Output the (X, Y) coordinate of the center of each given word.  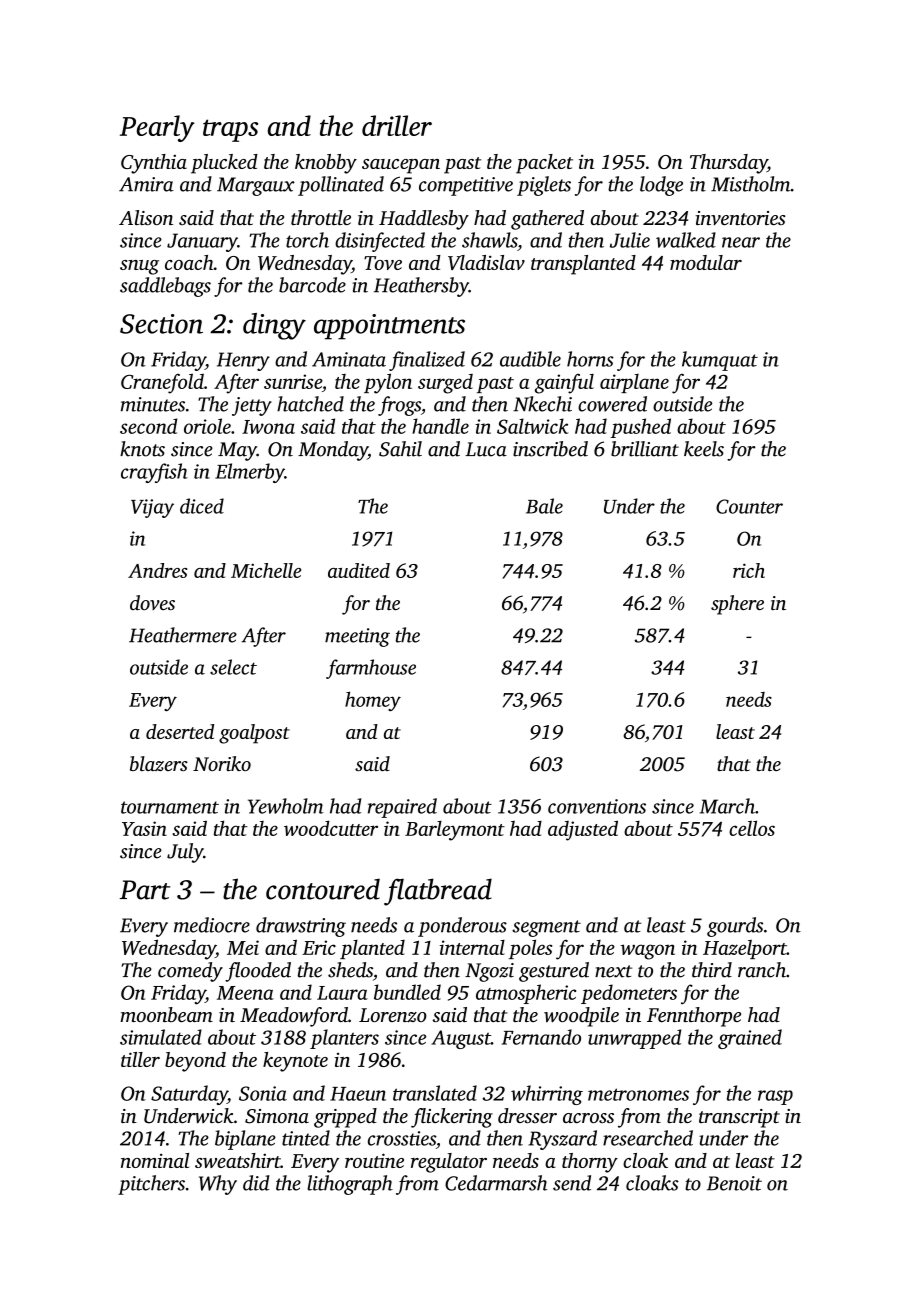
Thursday (728, 164)
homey (373, 701)
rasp (775, 1097)
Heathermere (183, 635)
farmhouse (371, 669)
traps (230, 130)
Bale (544, 506)
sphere (737, 605)
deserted (180, 731)
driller (397, 125)
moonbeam (166, 1014)
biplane (245, 1140)
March (727, 806)
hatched (310, 404)
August (461, 1039)
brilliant (645, 449)
